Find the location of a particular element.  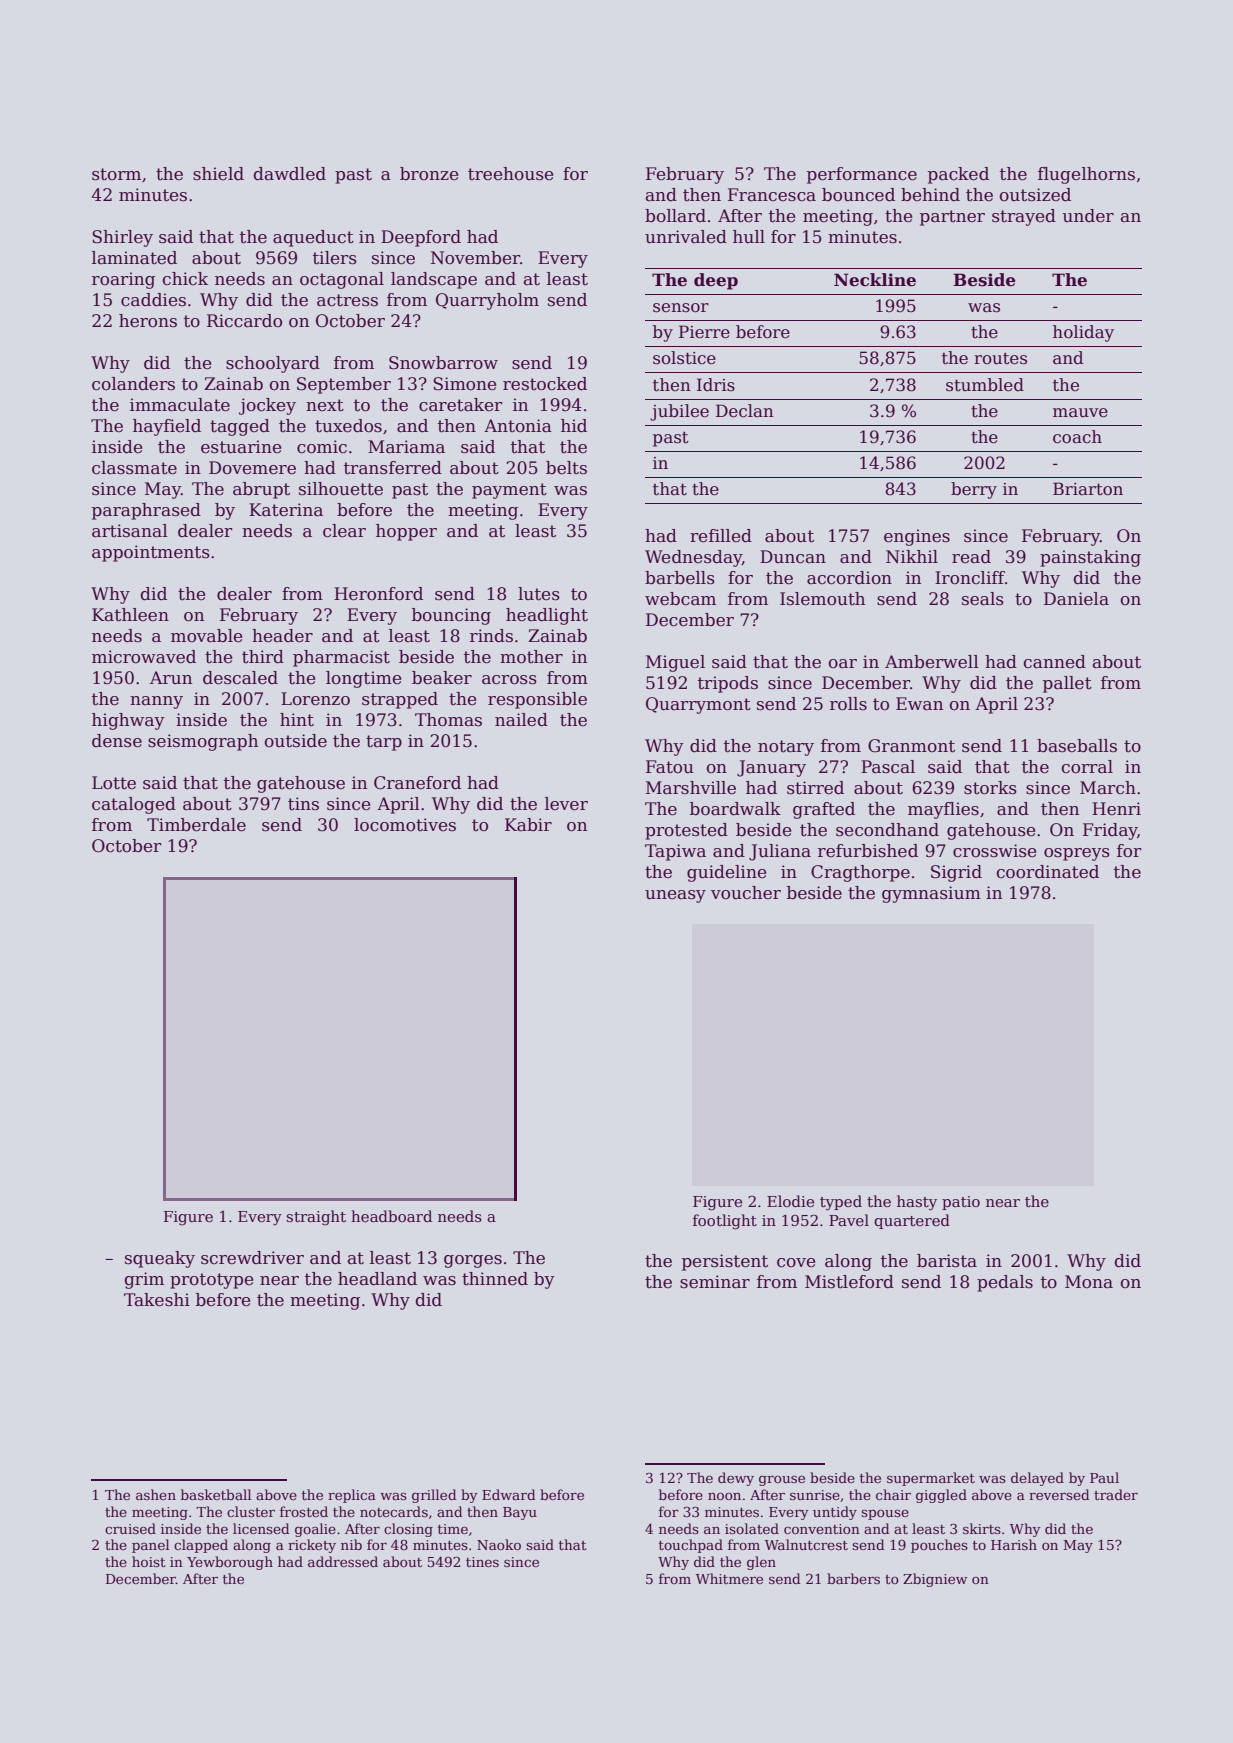

flugelhorns is located at coordinates (1086, 175).
